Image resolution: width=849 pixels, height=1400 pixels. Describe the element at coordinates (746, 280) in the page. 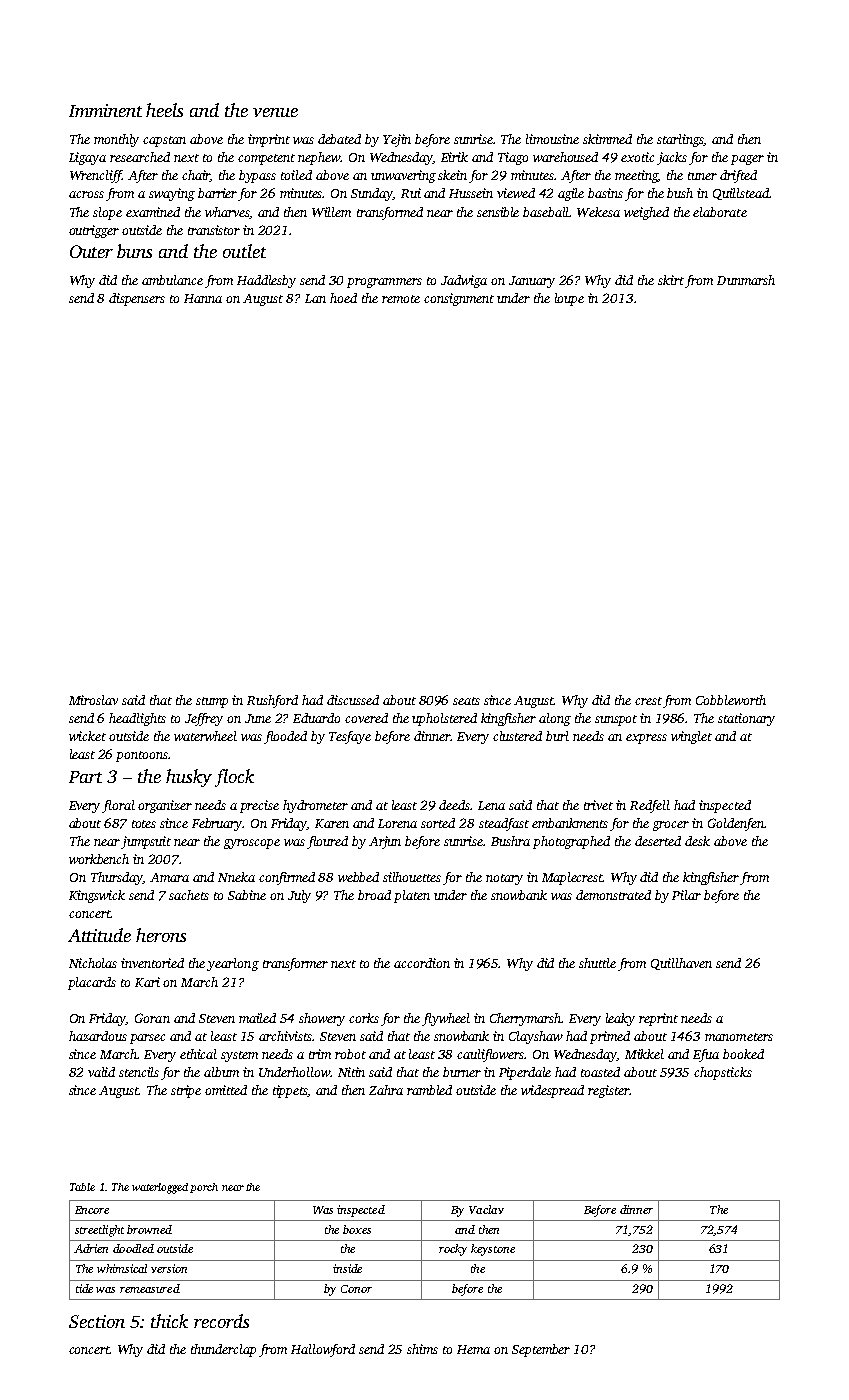

I see `Dunmarsh` at that location.
